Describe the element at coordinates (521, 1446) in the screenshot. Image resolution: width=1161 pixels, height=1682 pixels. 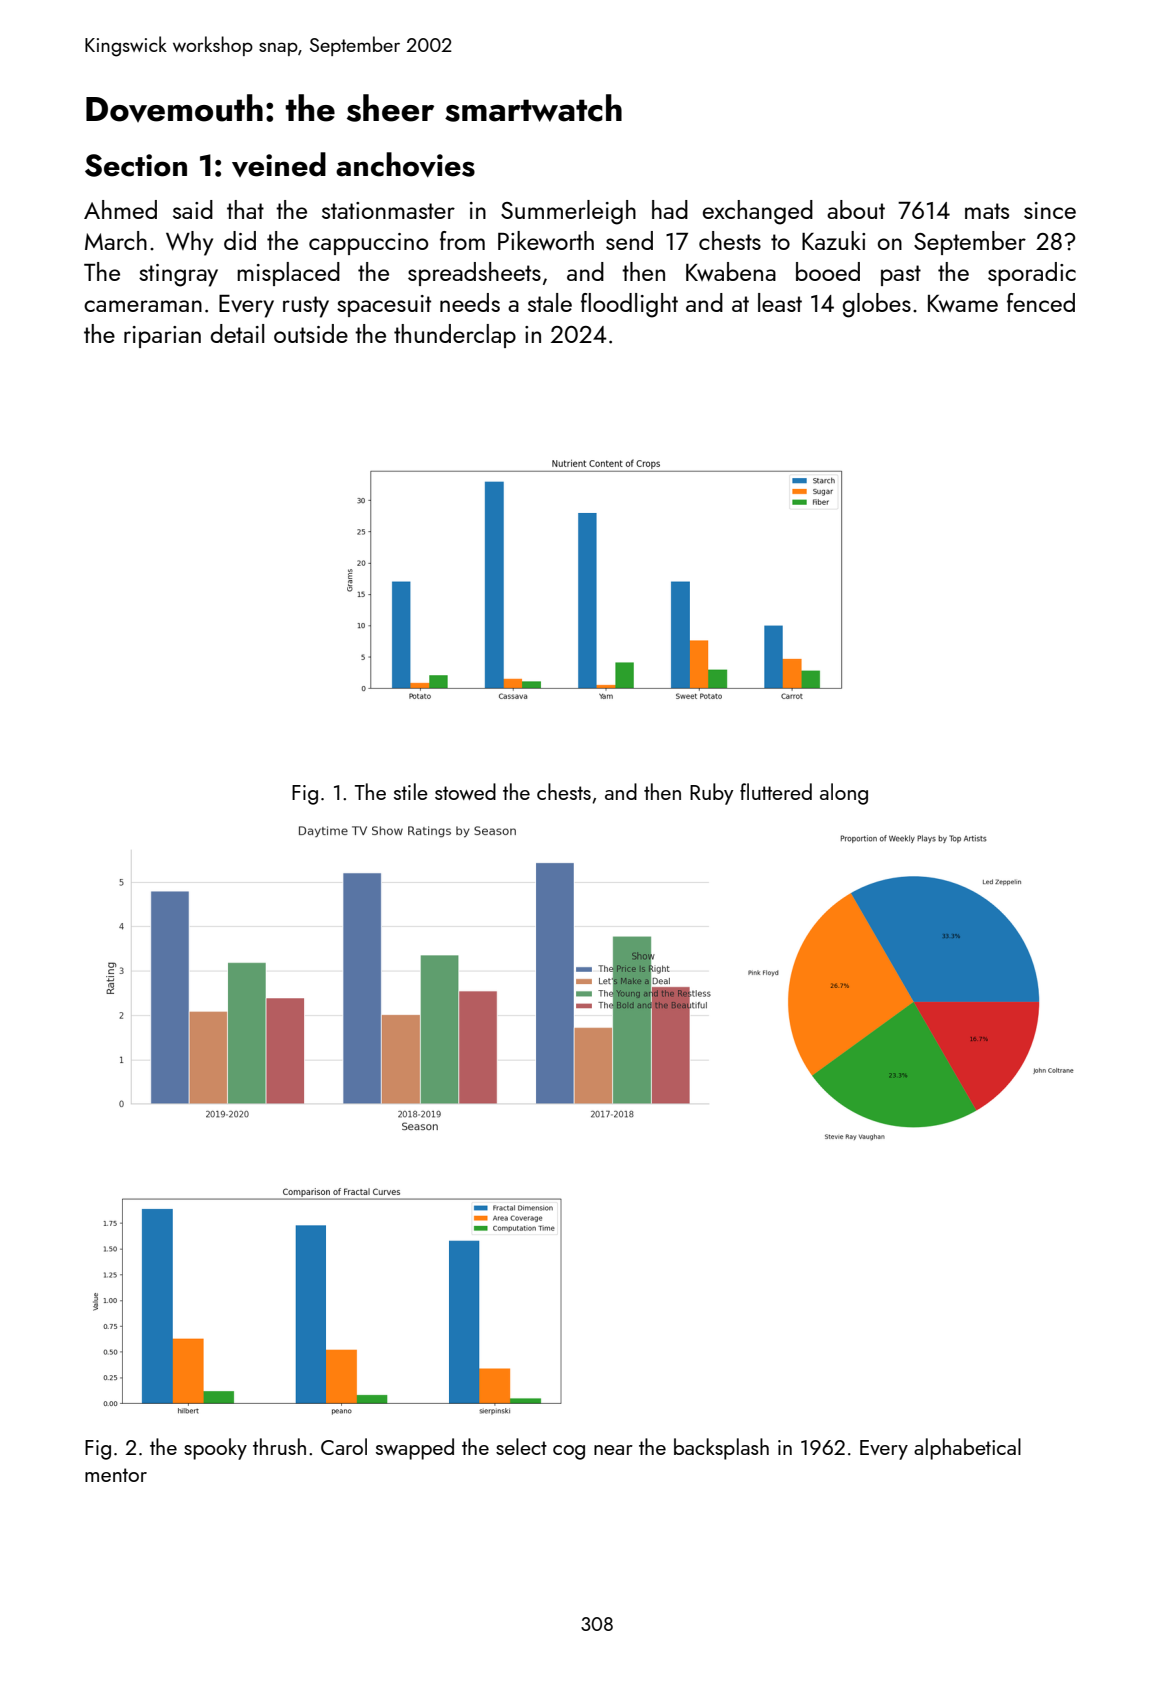
I see `select` at that location.
